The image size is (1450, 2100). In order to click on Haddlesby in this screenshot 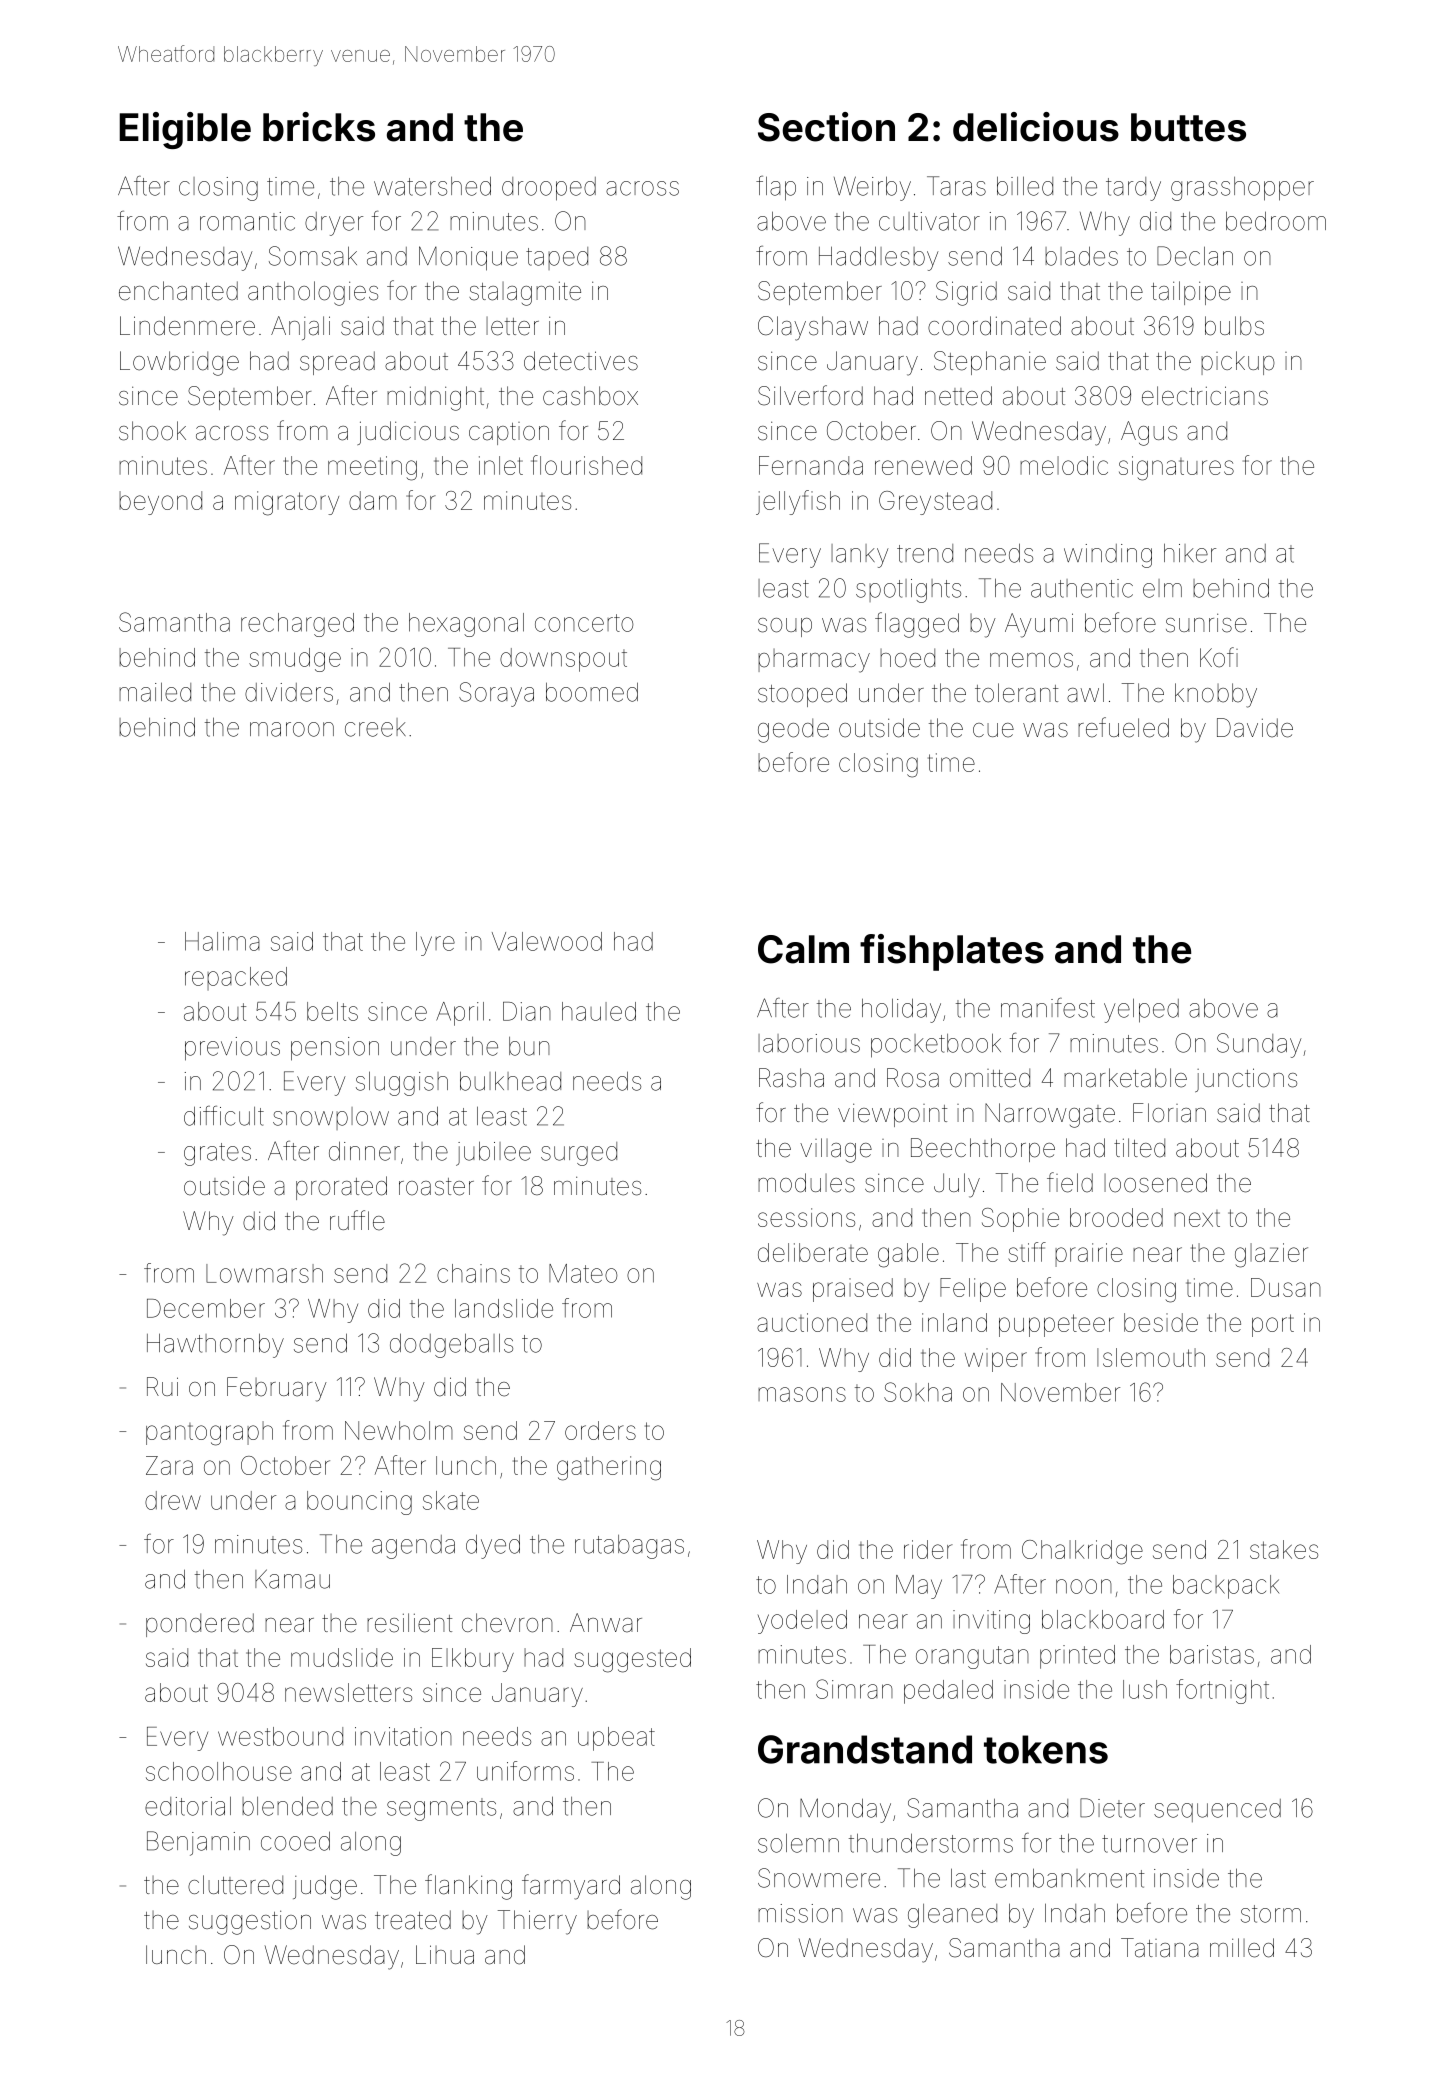, I will do `click(878, 258)`.
